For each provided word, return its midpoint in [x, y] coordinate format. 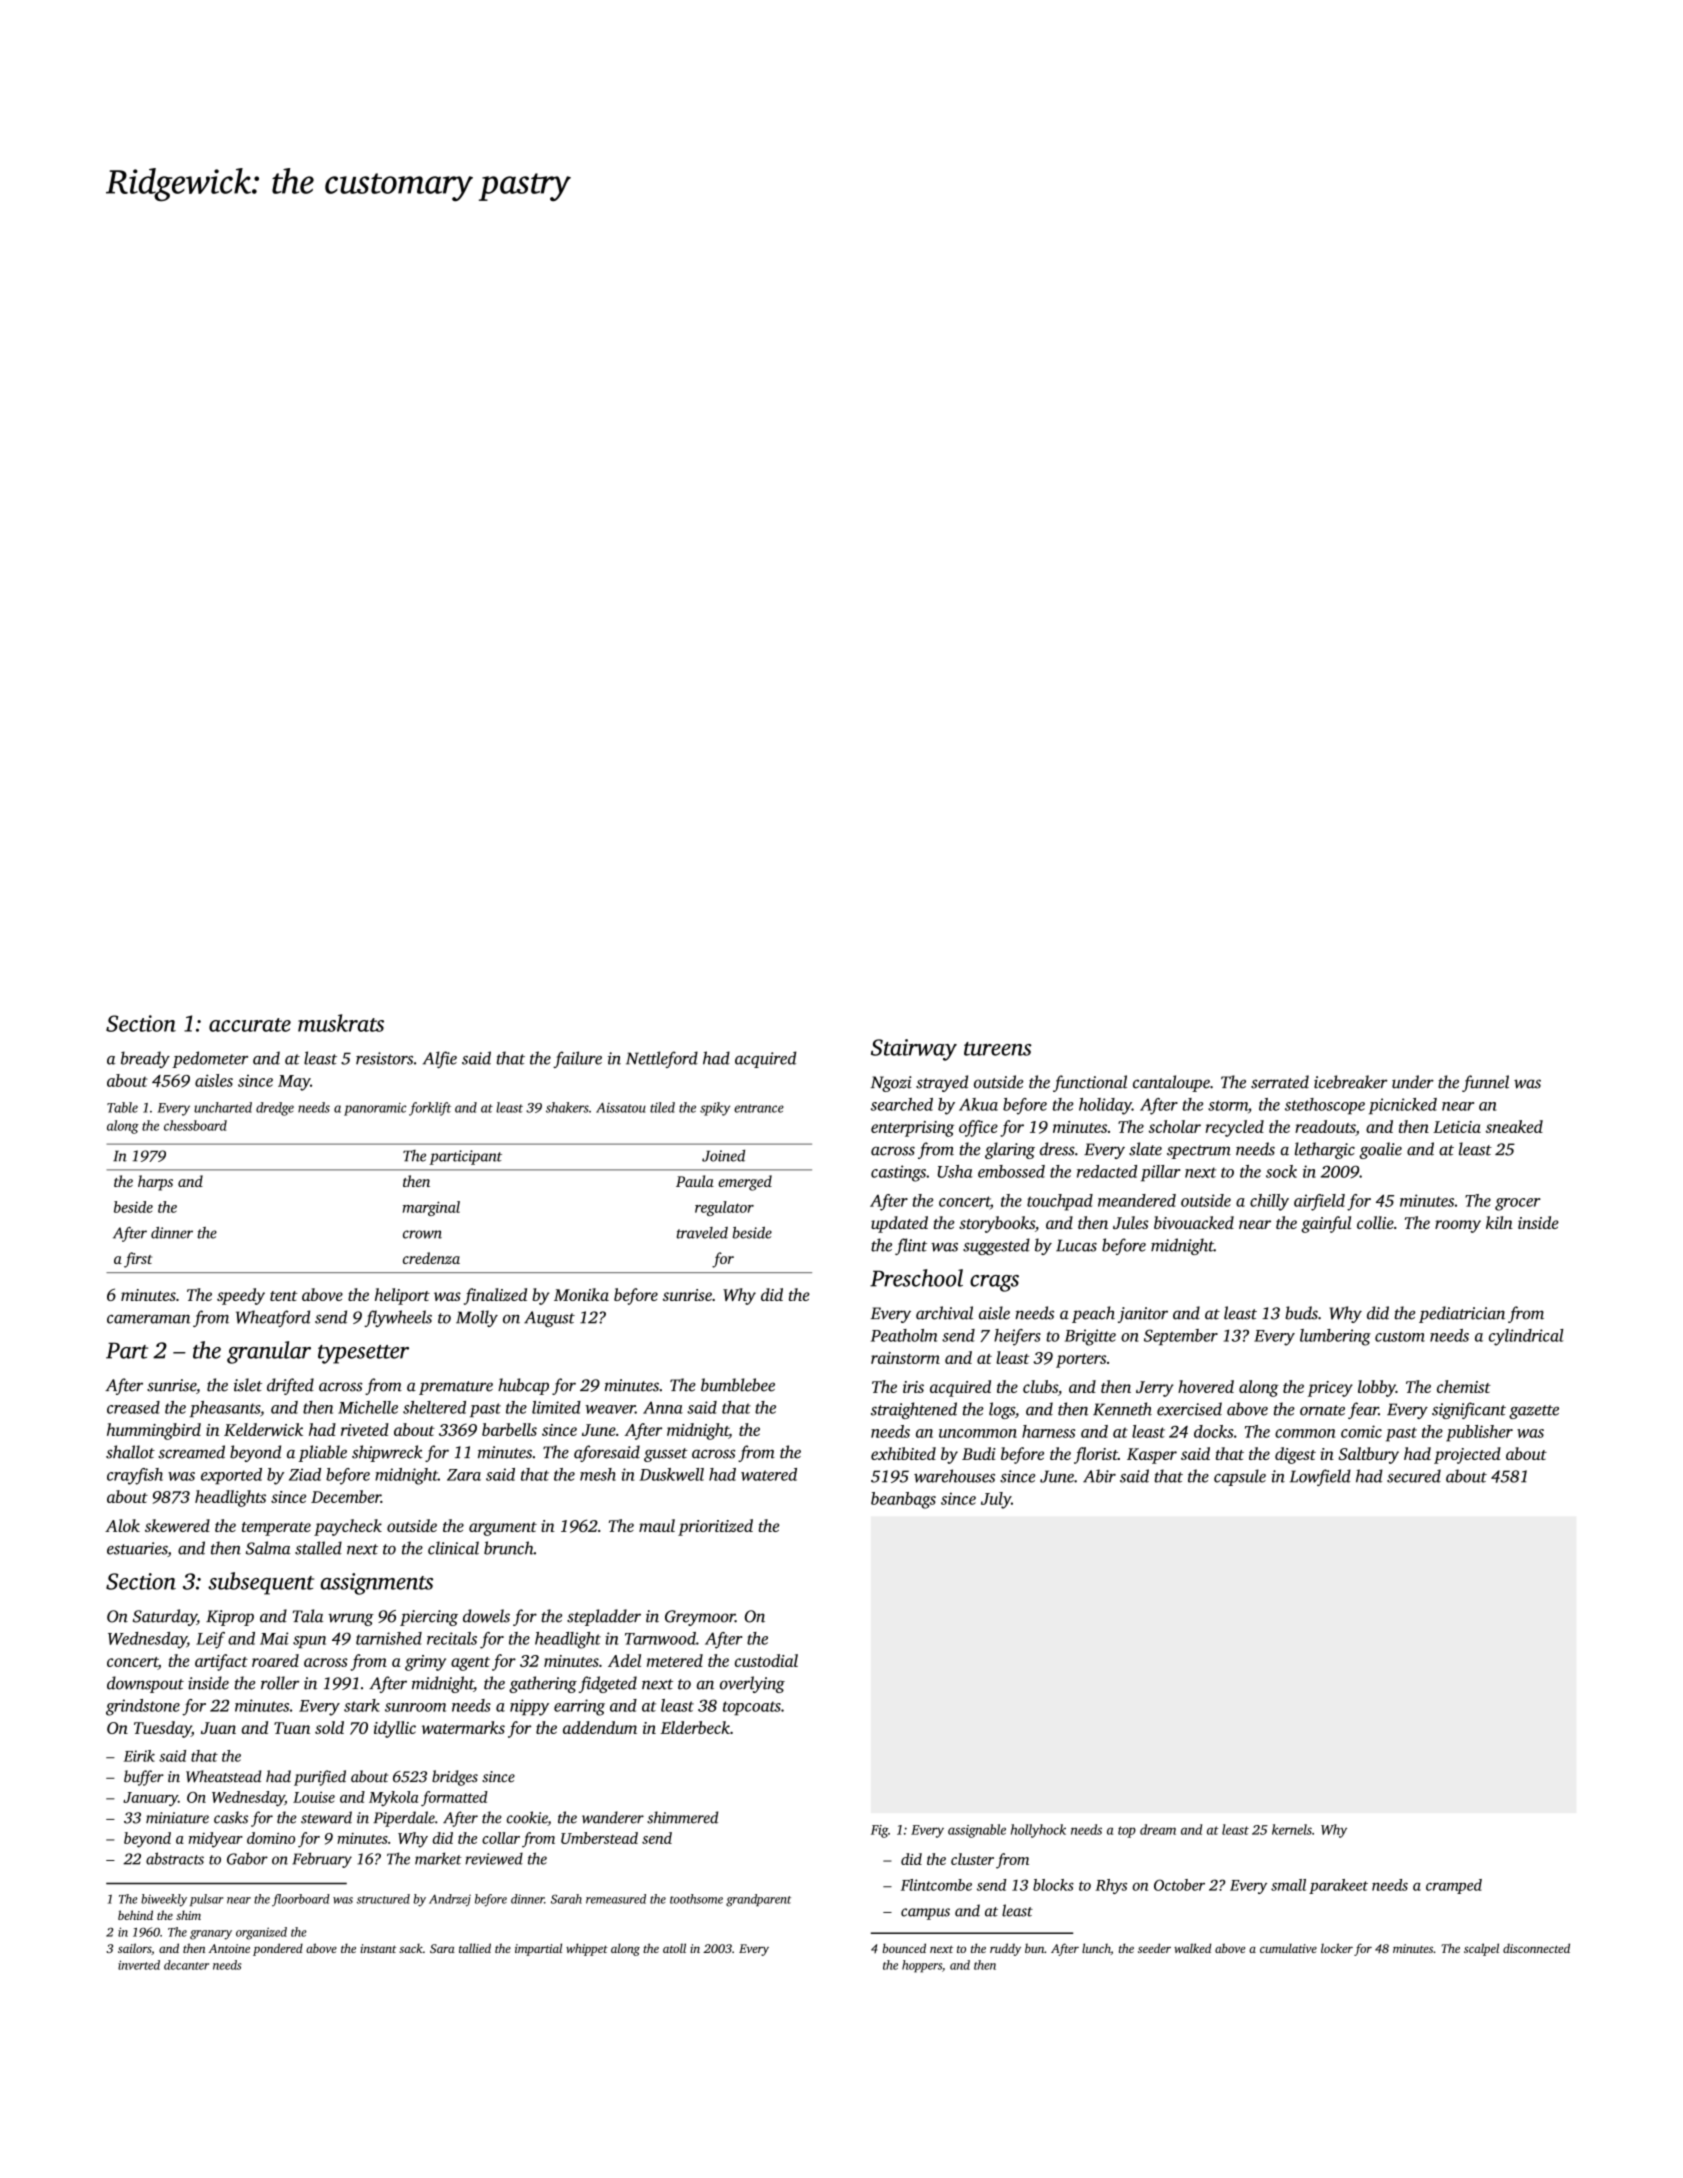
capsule [1240, 1477]
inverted [139, 1965]
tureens [998, 1049]
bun [1034, 1948]
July [996, 1500]
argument [503, 1529]
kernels [1292, 1829]
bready [145, 1059]
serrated [1280, 1082]
